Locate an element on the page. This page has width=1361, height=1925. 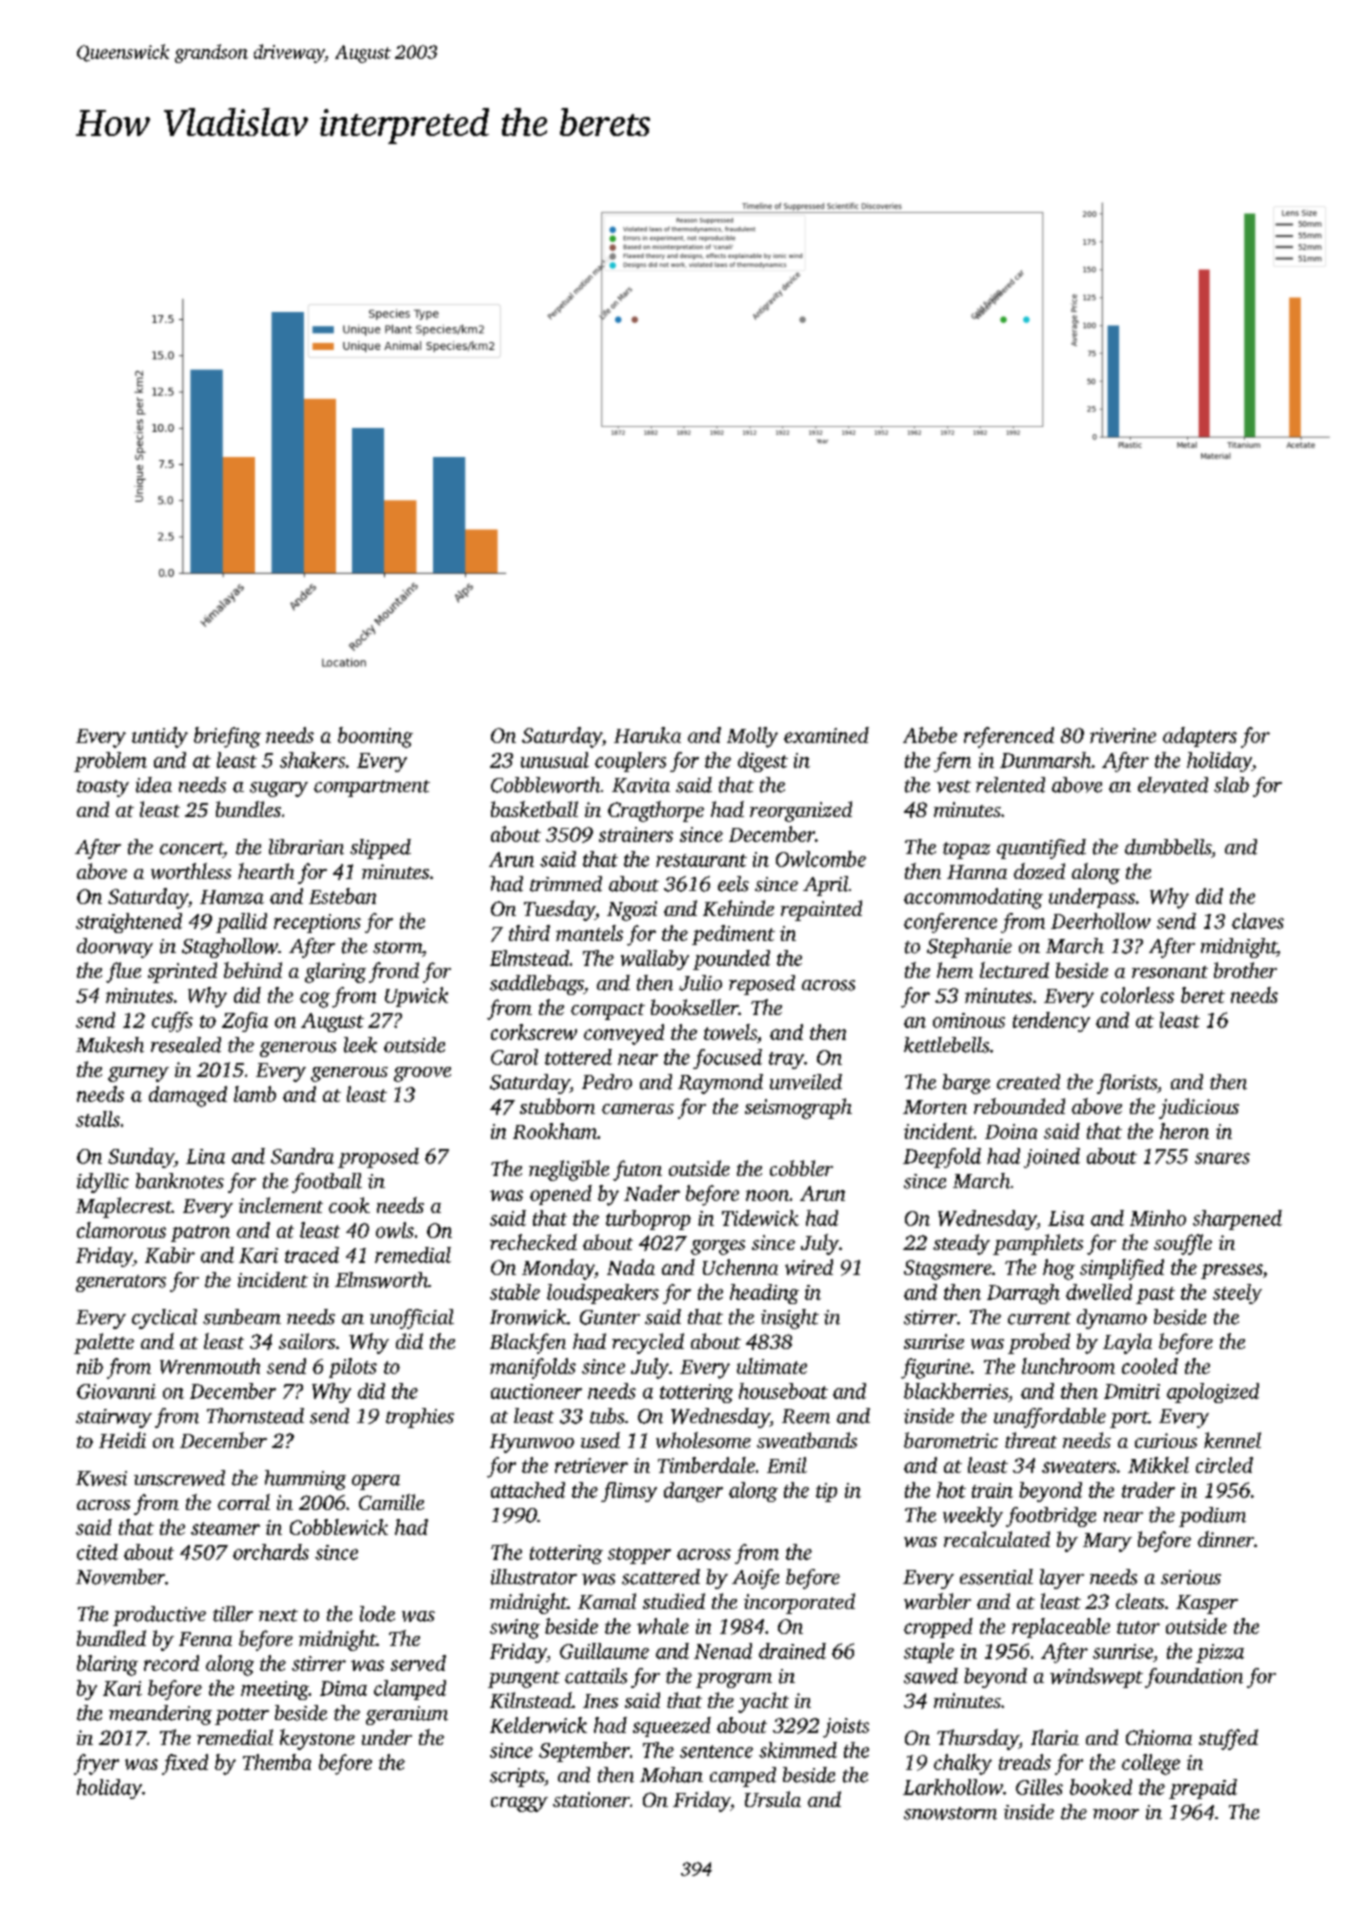
replaceable is located at coordinates (1061, 1628).
